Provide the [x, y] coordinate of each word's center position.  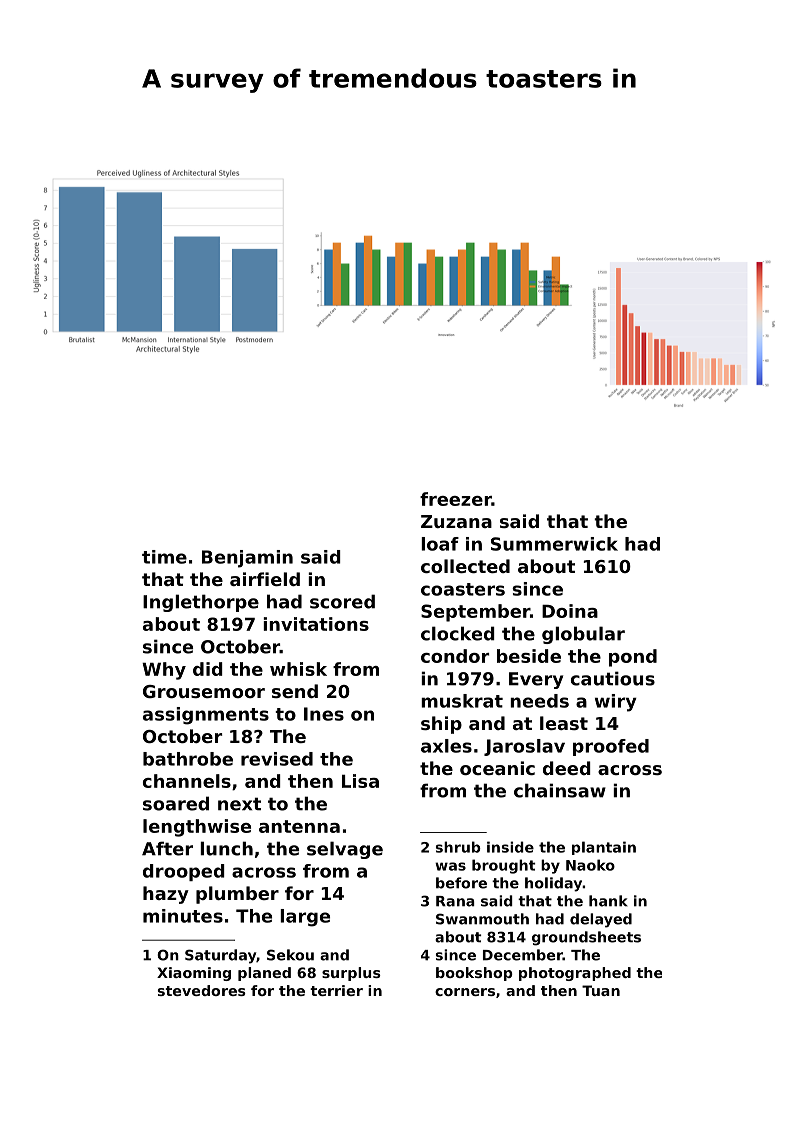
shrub [458, 847]
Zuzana [456, 521]
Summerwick [554, 544]
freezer [456, 499]
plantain [604, 848]
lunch [226, 848]
